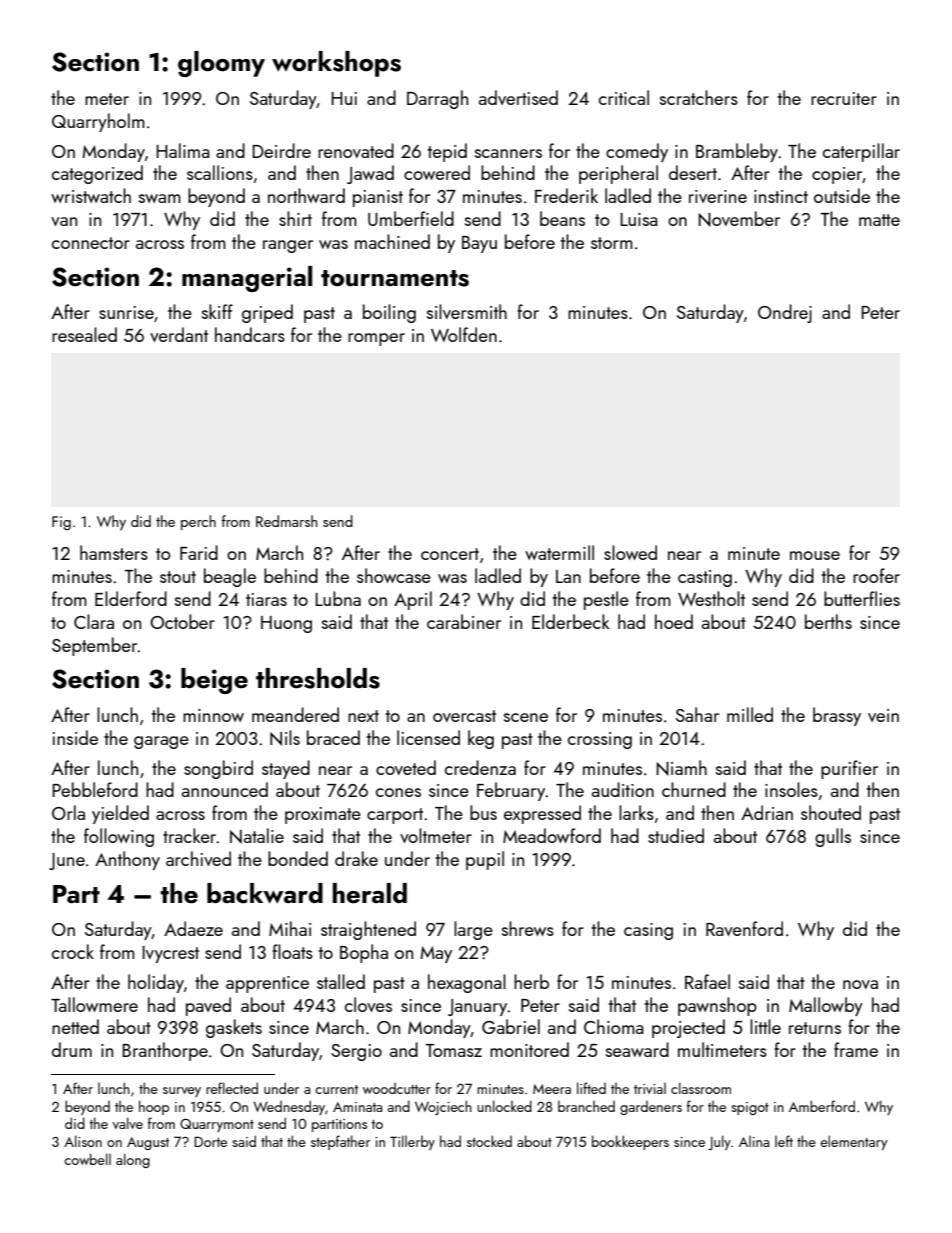  Describe the element at coordinates (133, 1160) in the screenshot. I see `along` at that location.
